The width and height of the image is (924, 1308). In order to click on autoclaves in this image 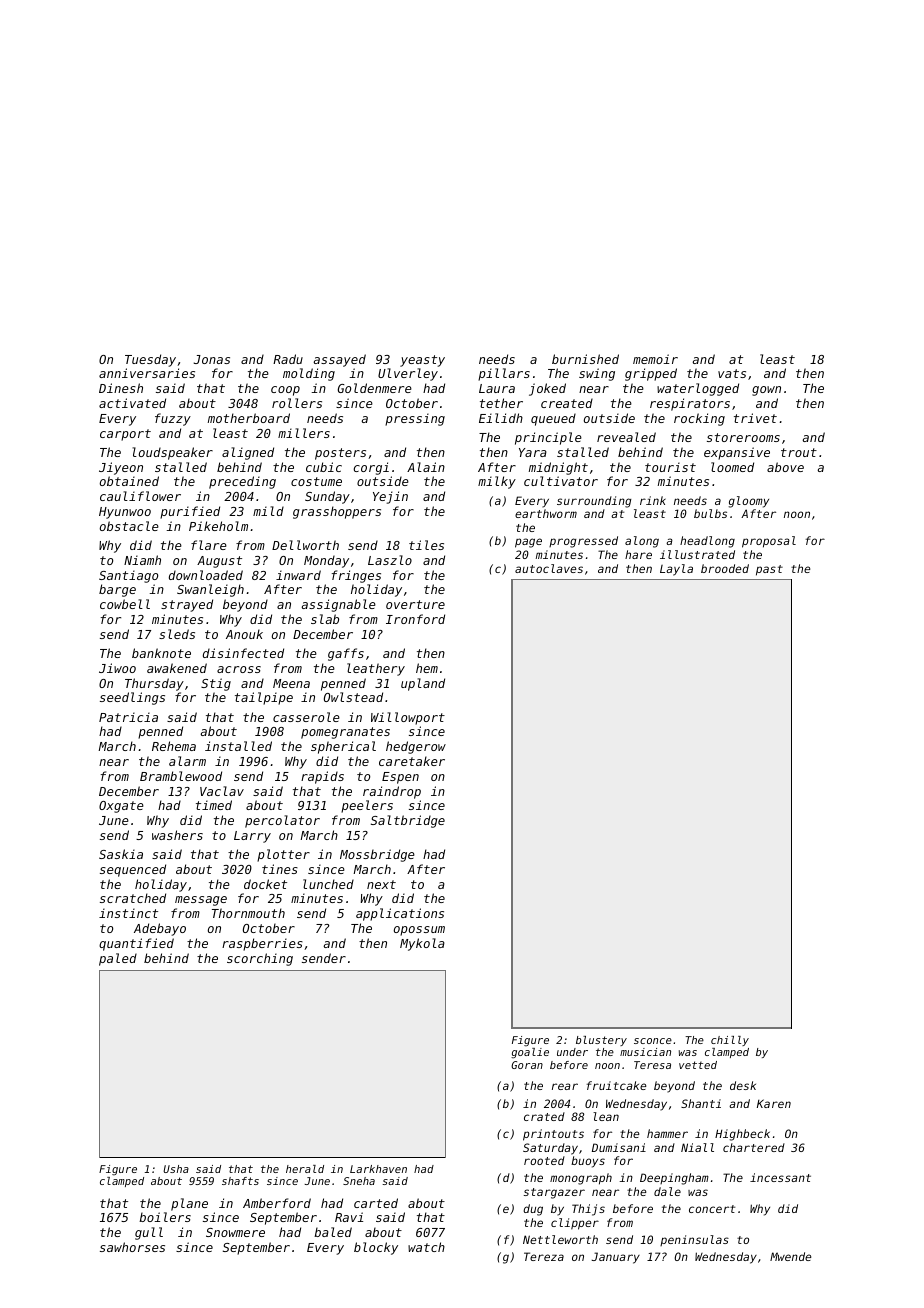, I will do `click(549, 568)`.
